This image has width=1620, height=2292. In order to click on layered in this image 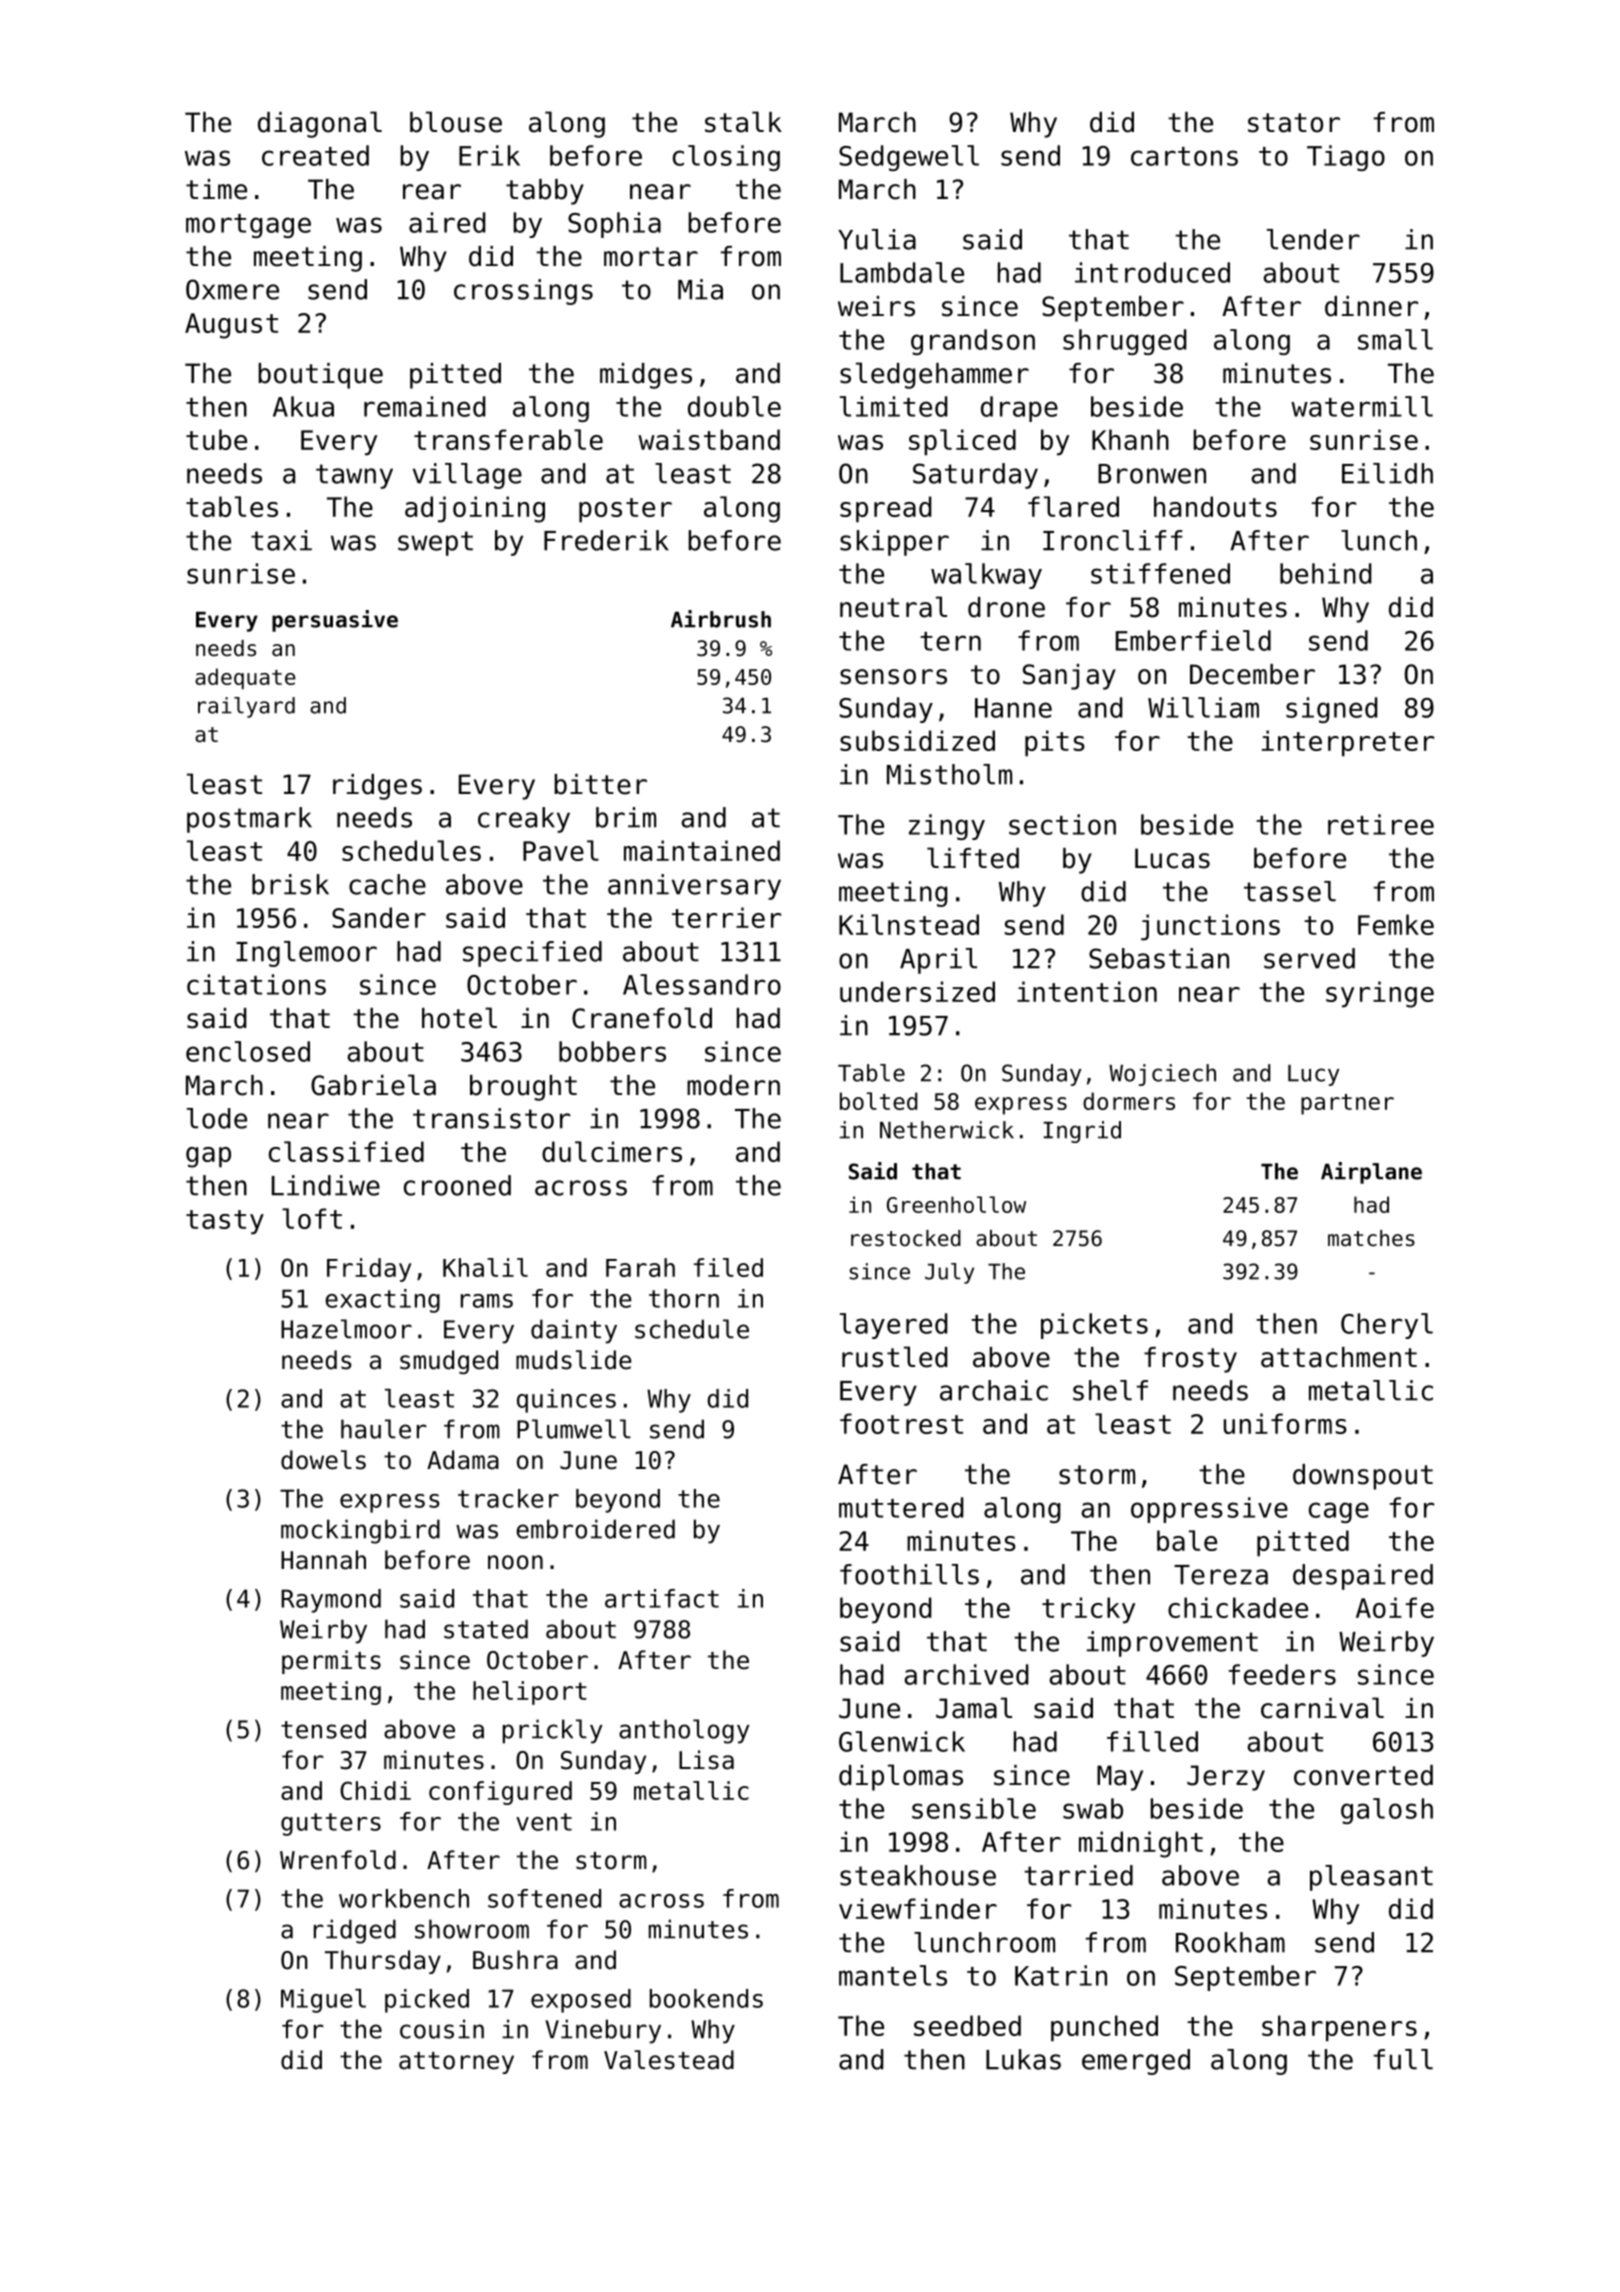, I will do `click(894, 1326)`.
